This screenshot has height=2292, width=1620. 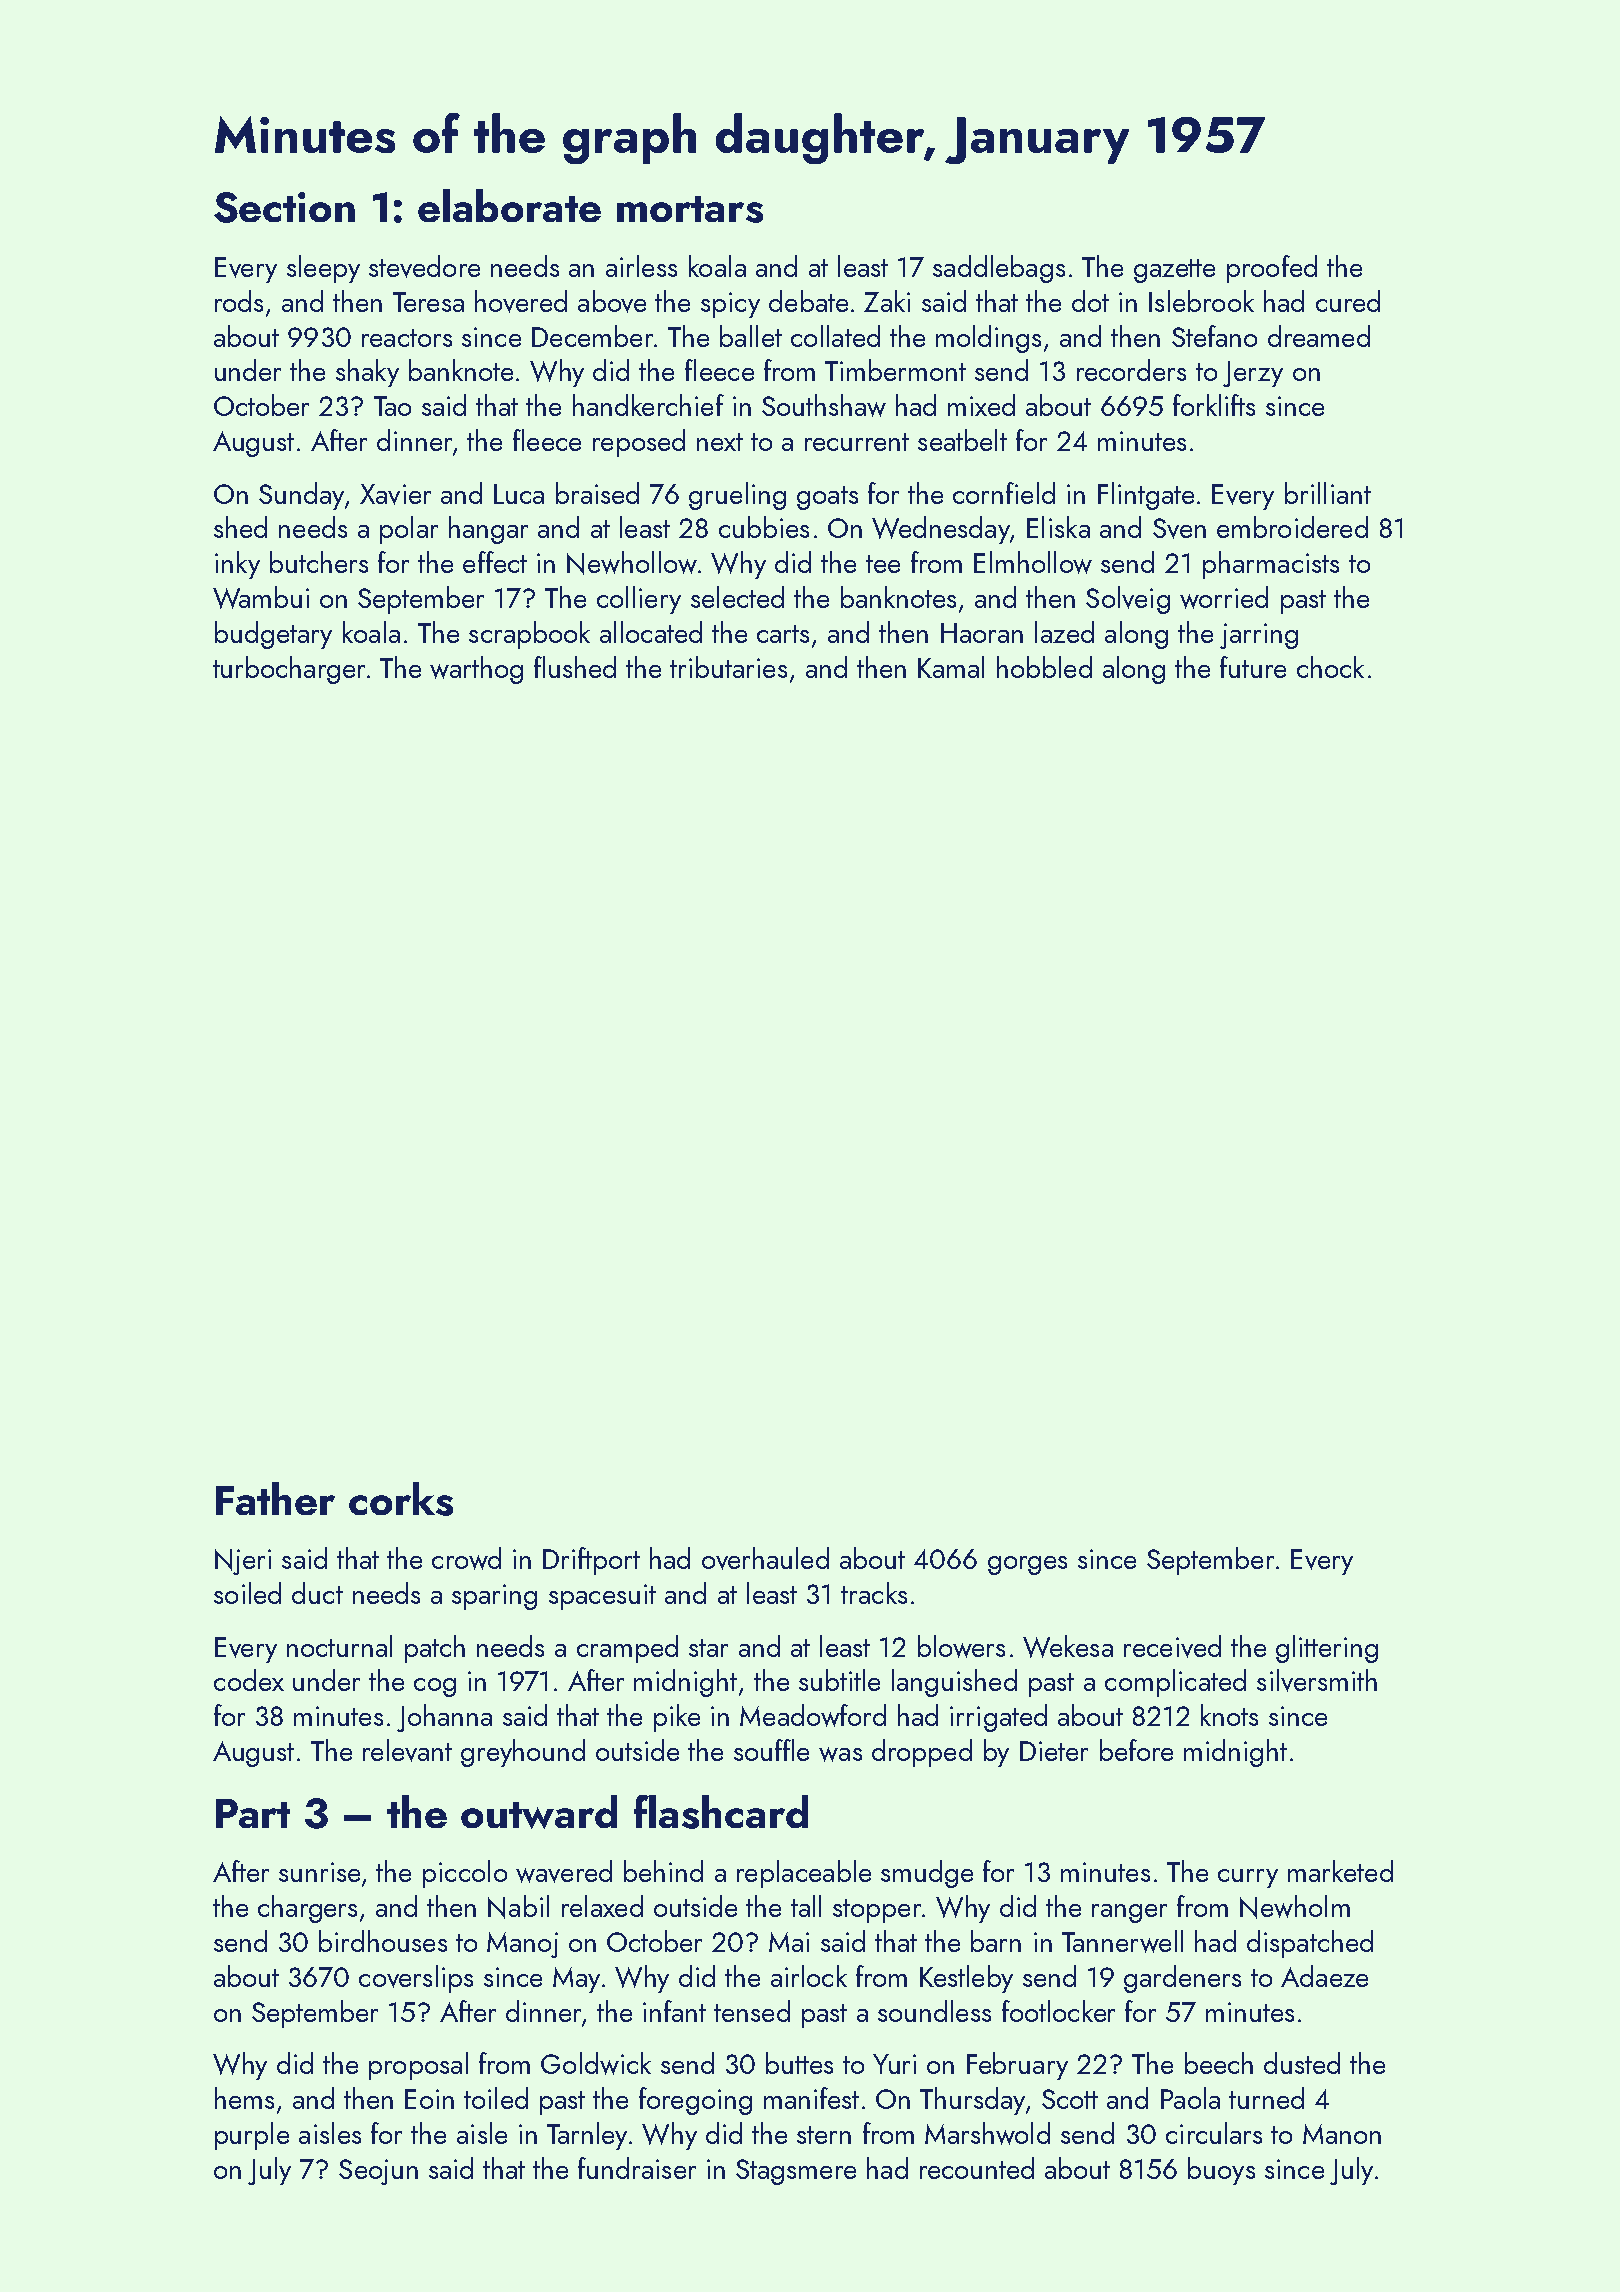 What do you see at coordinates (1292, 527) in the screenshot?
I see `embroidered` at bounding box center [1292, 527].
